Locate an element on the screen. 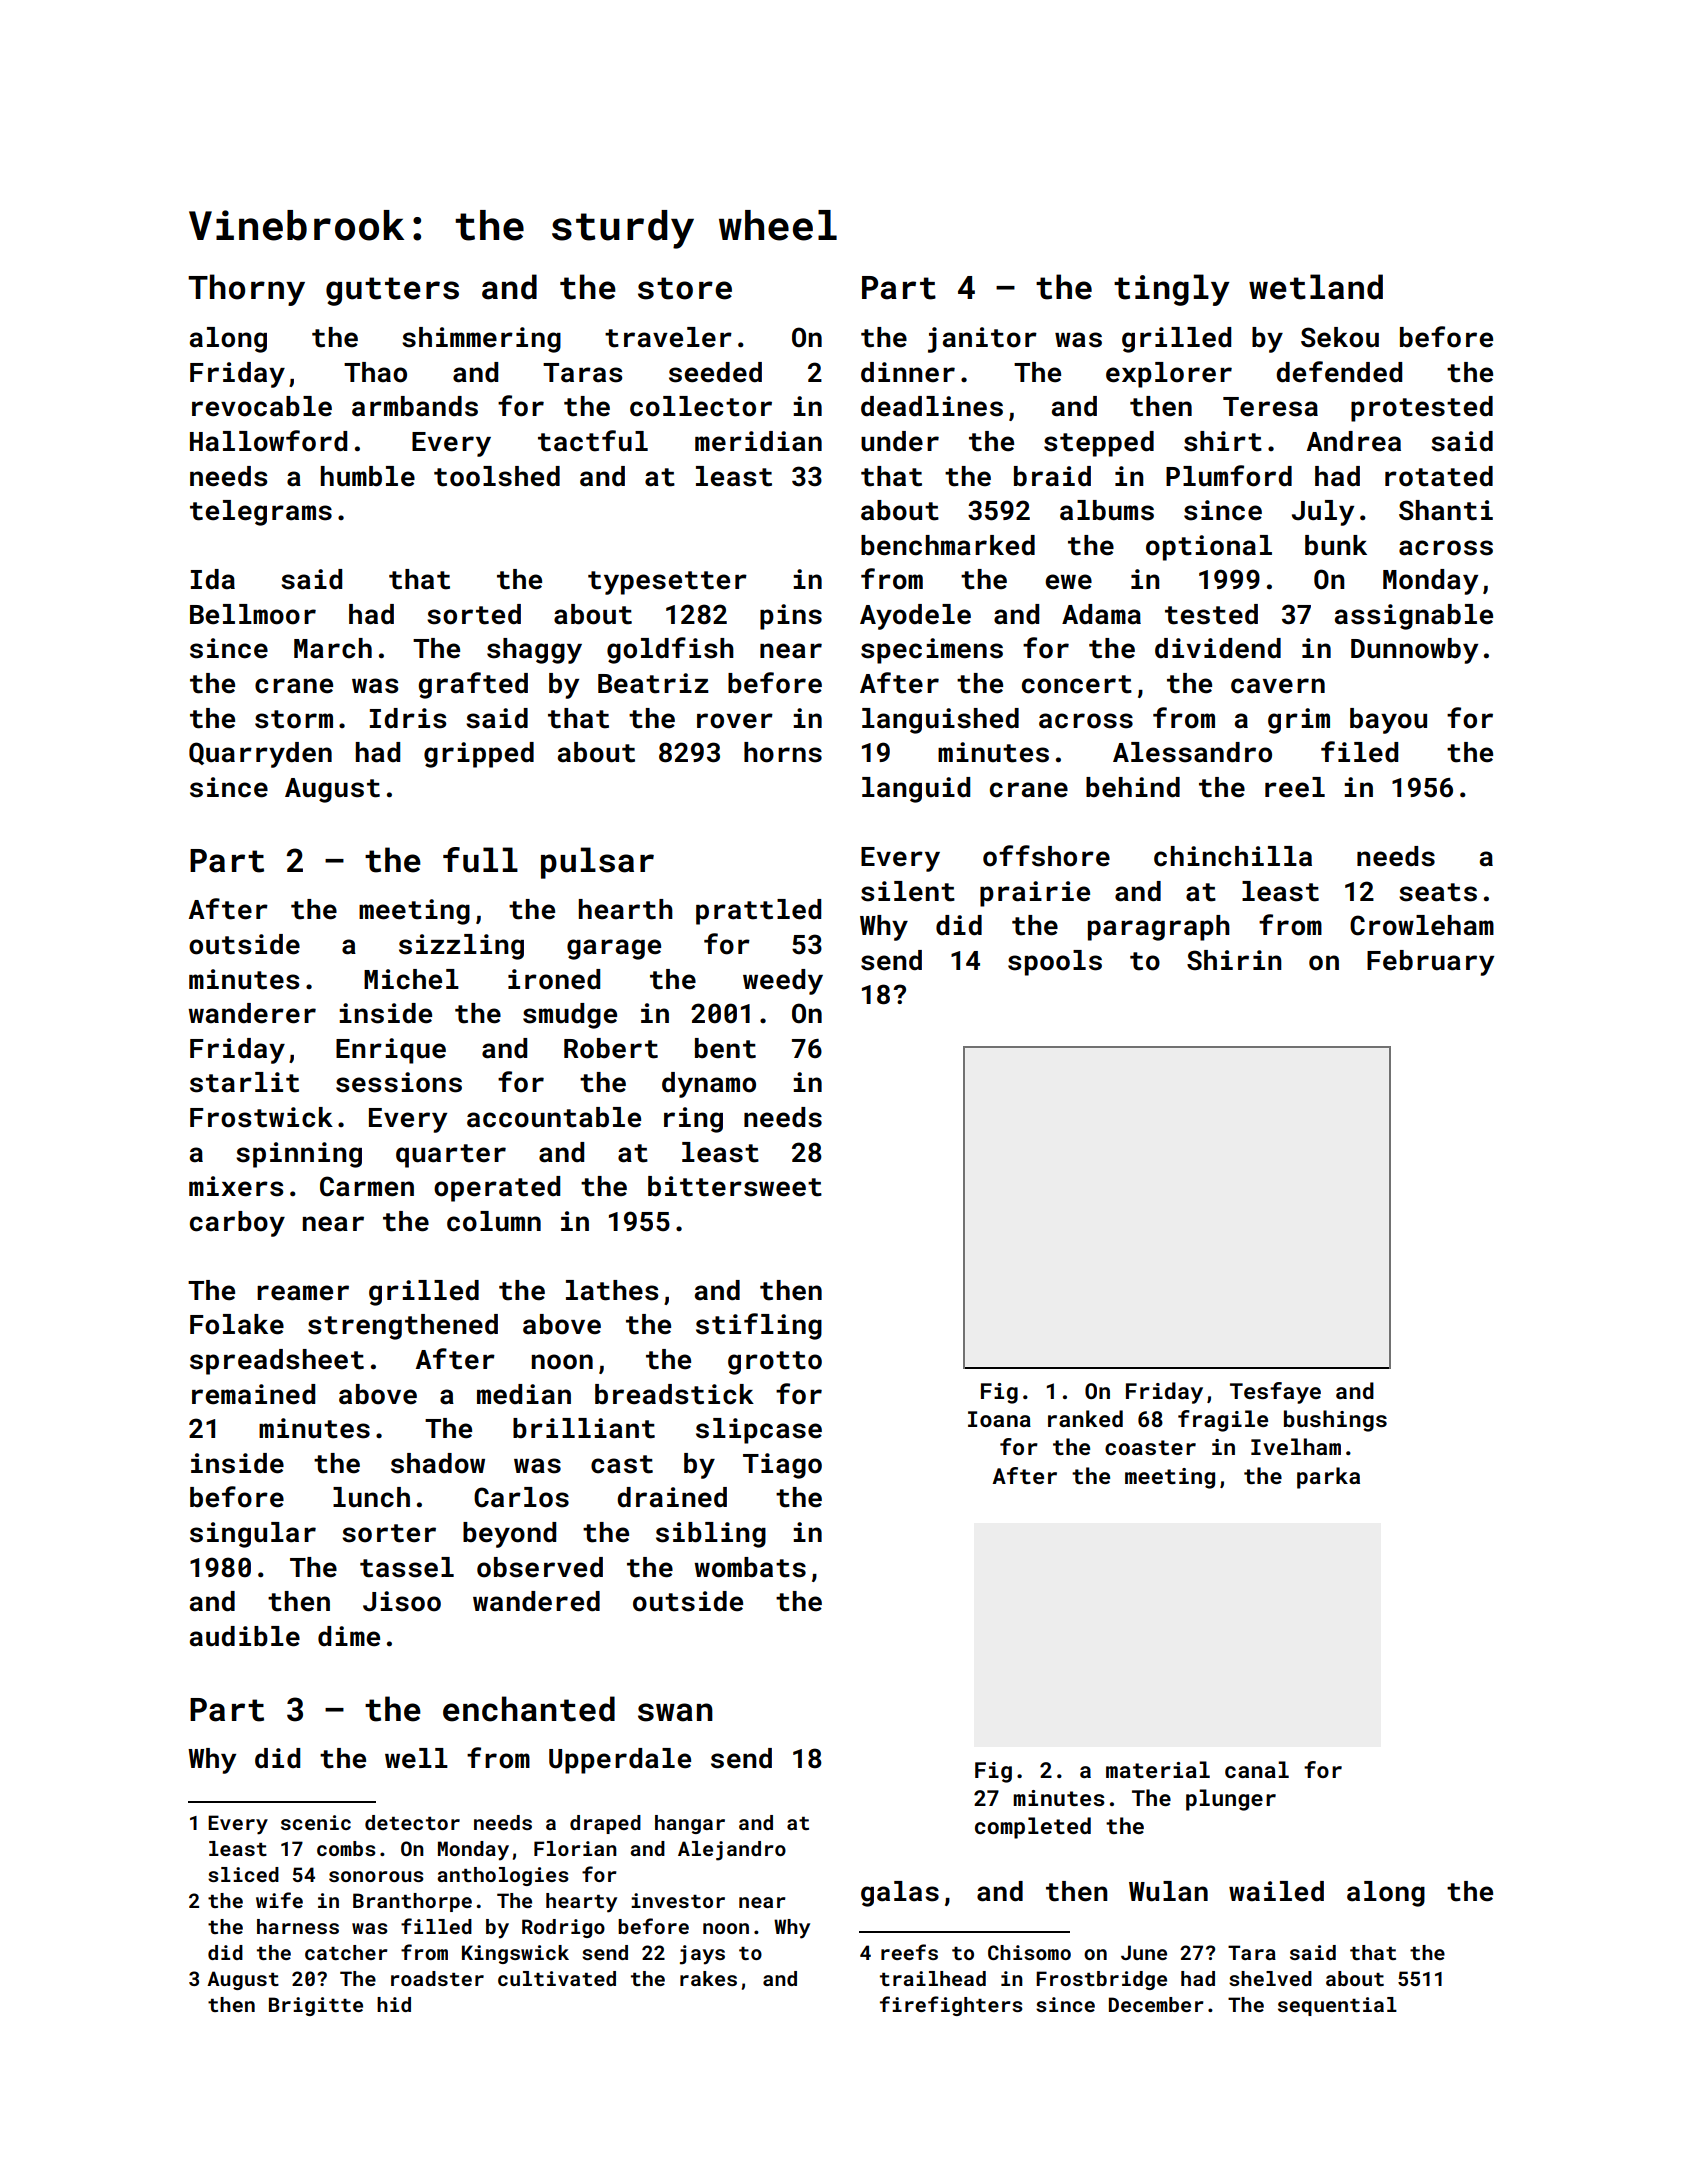 The width and height of the screenshot is (1683, 2178). lunch is located at coordinates (371, 1497).
